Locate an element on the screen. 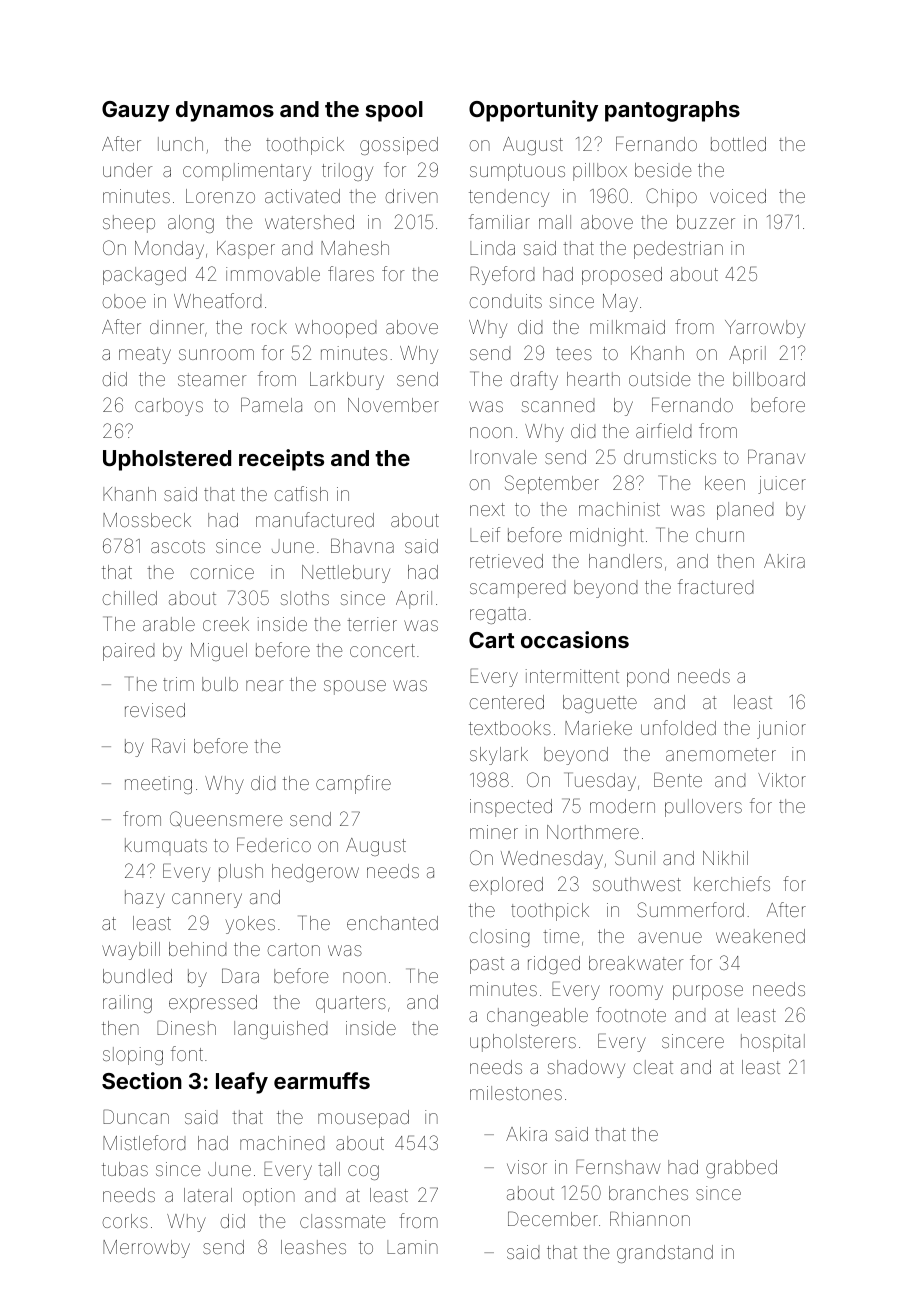 Image resolution: width=908 pixels, height=1316 pixels. concert is located at coordinates (382, 650).
